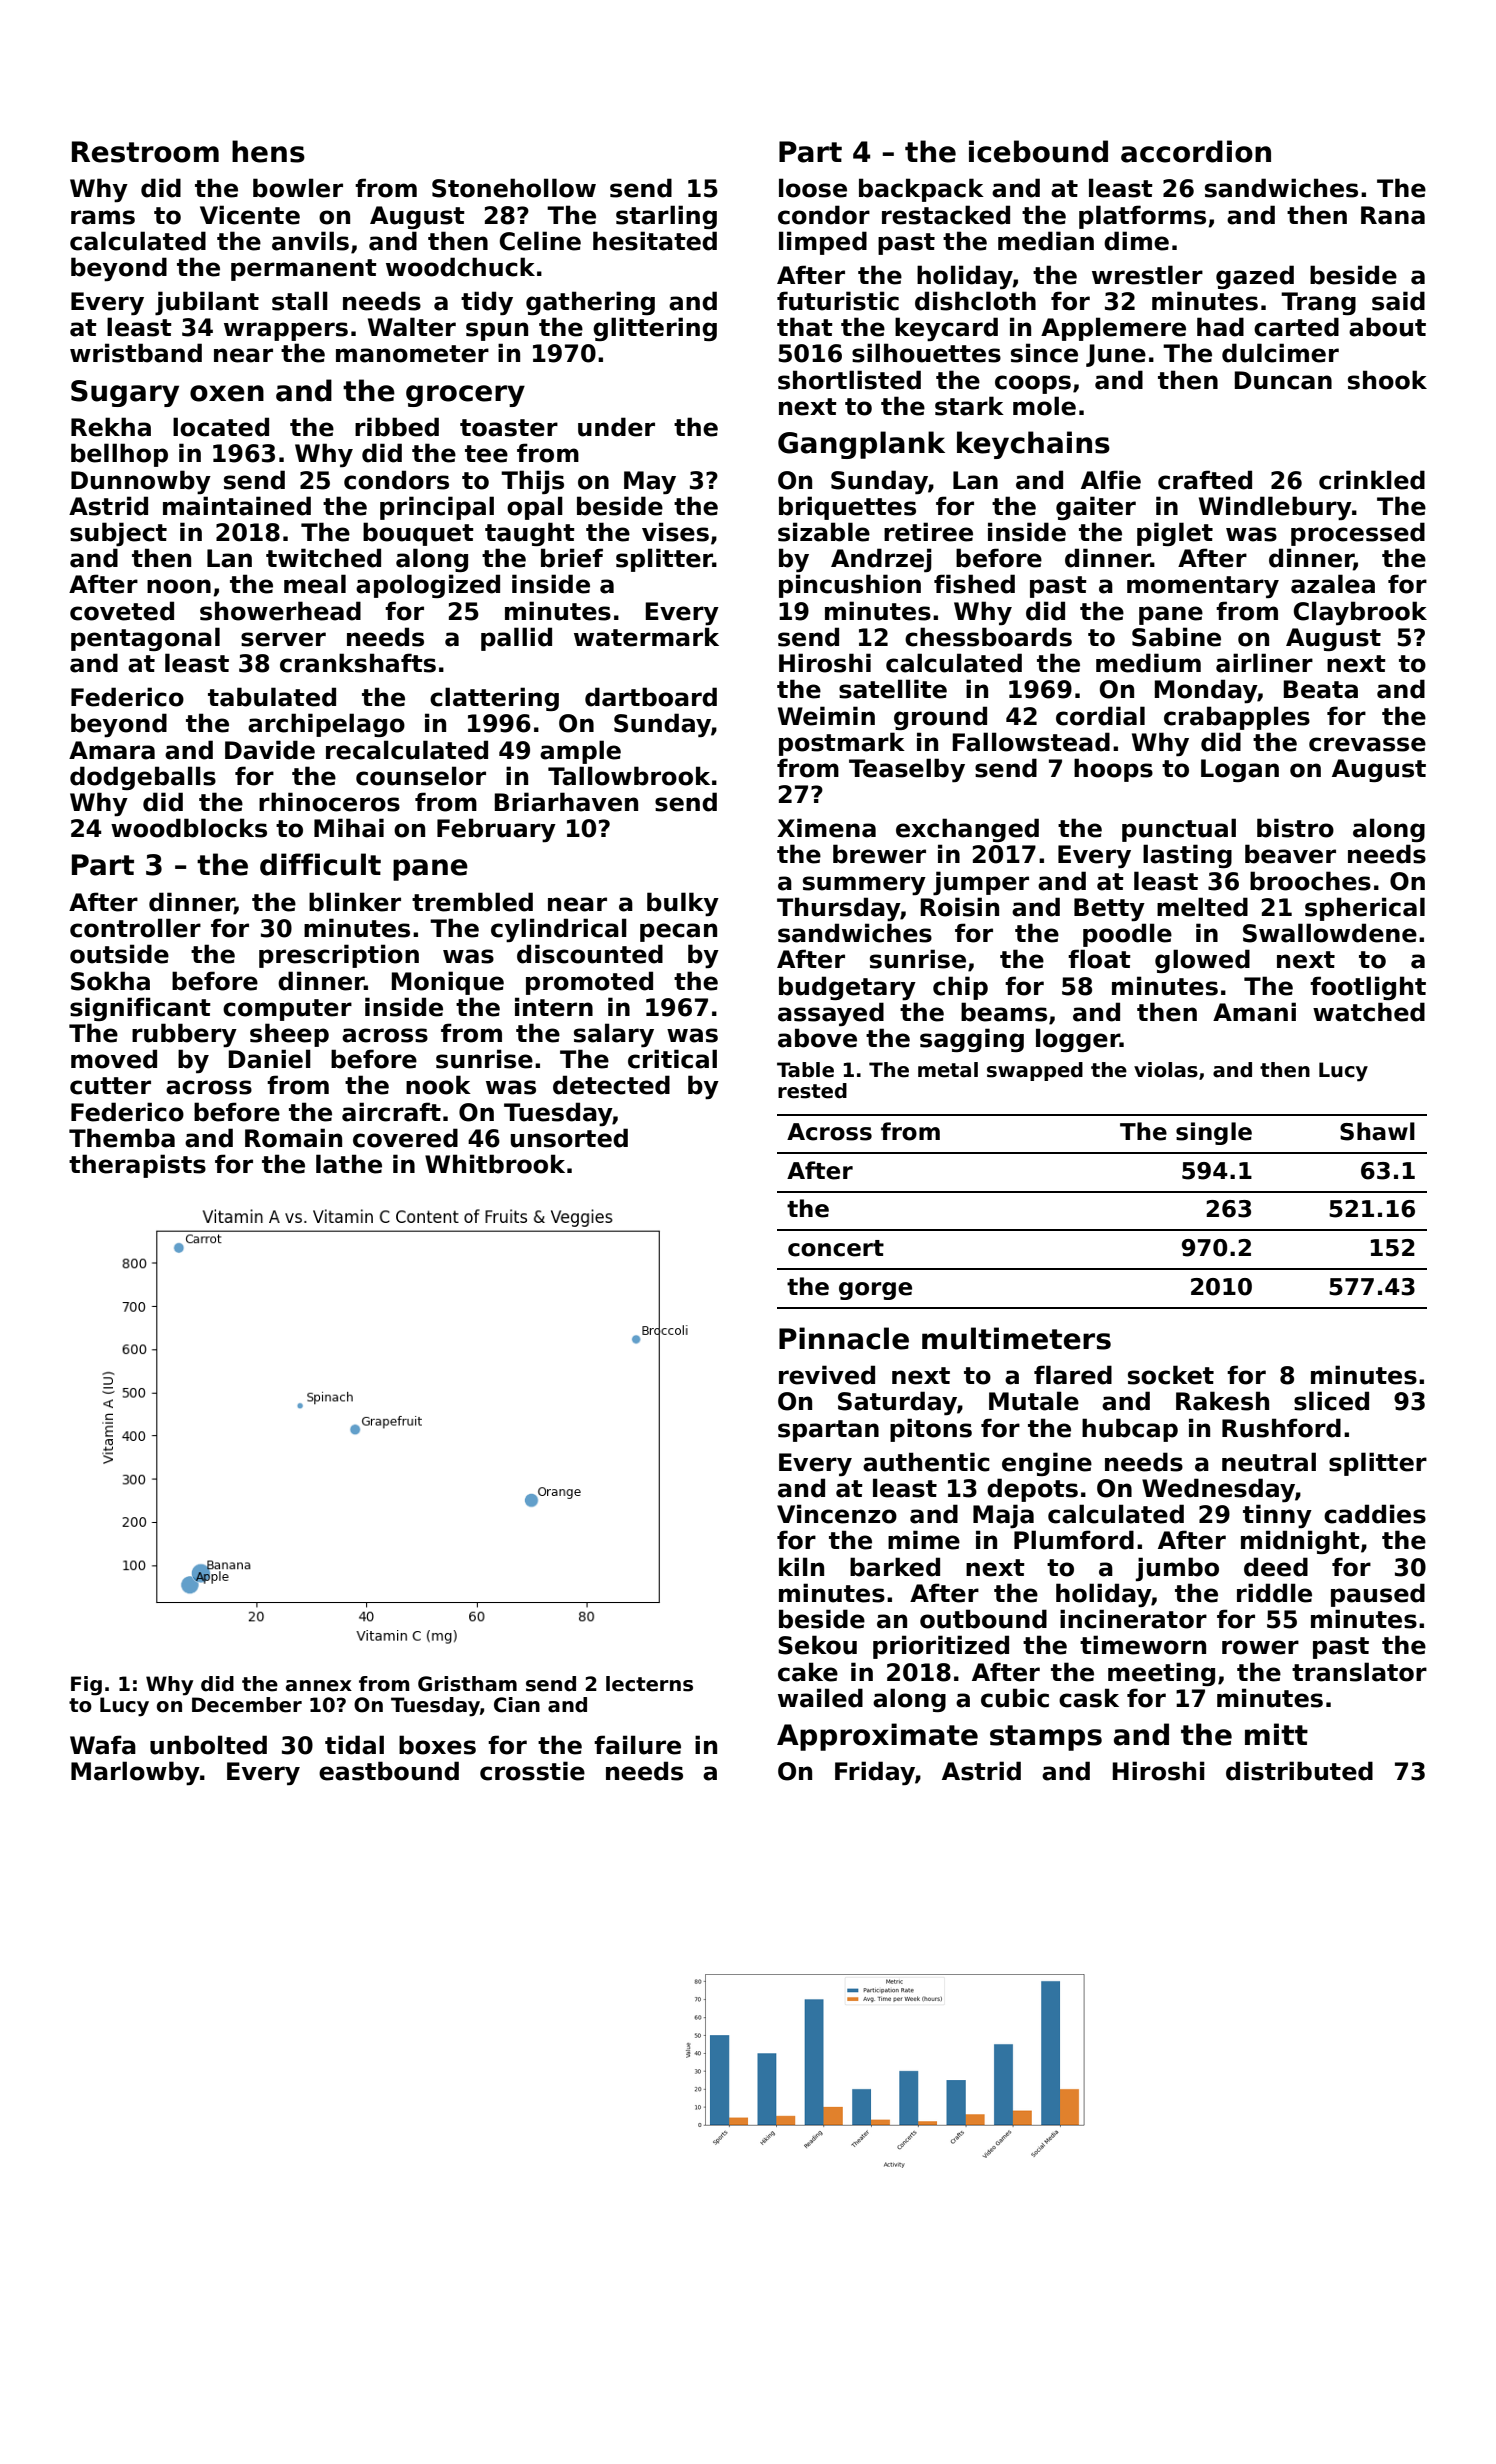 This screenshot has width=1496, height=2464. I want to click on lathe, so click(349, 1164).
